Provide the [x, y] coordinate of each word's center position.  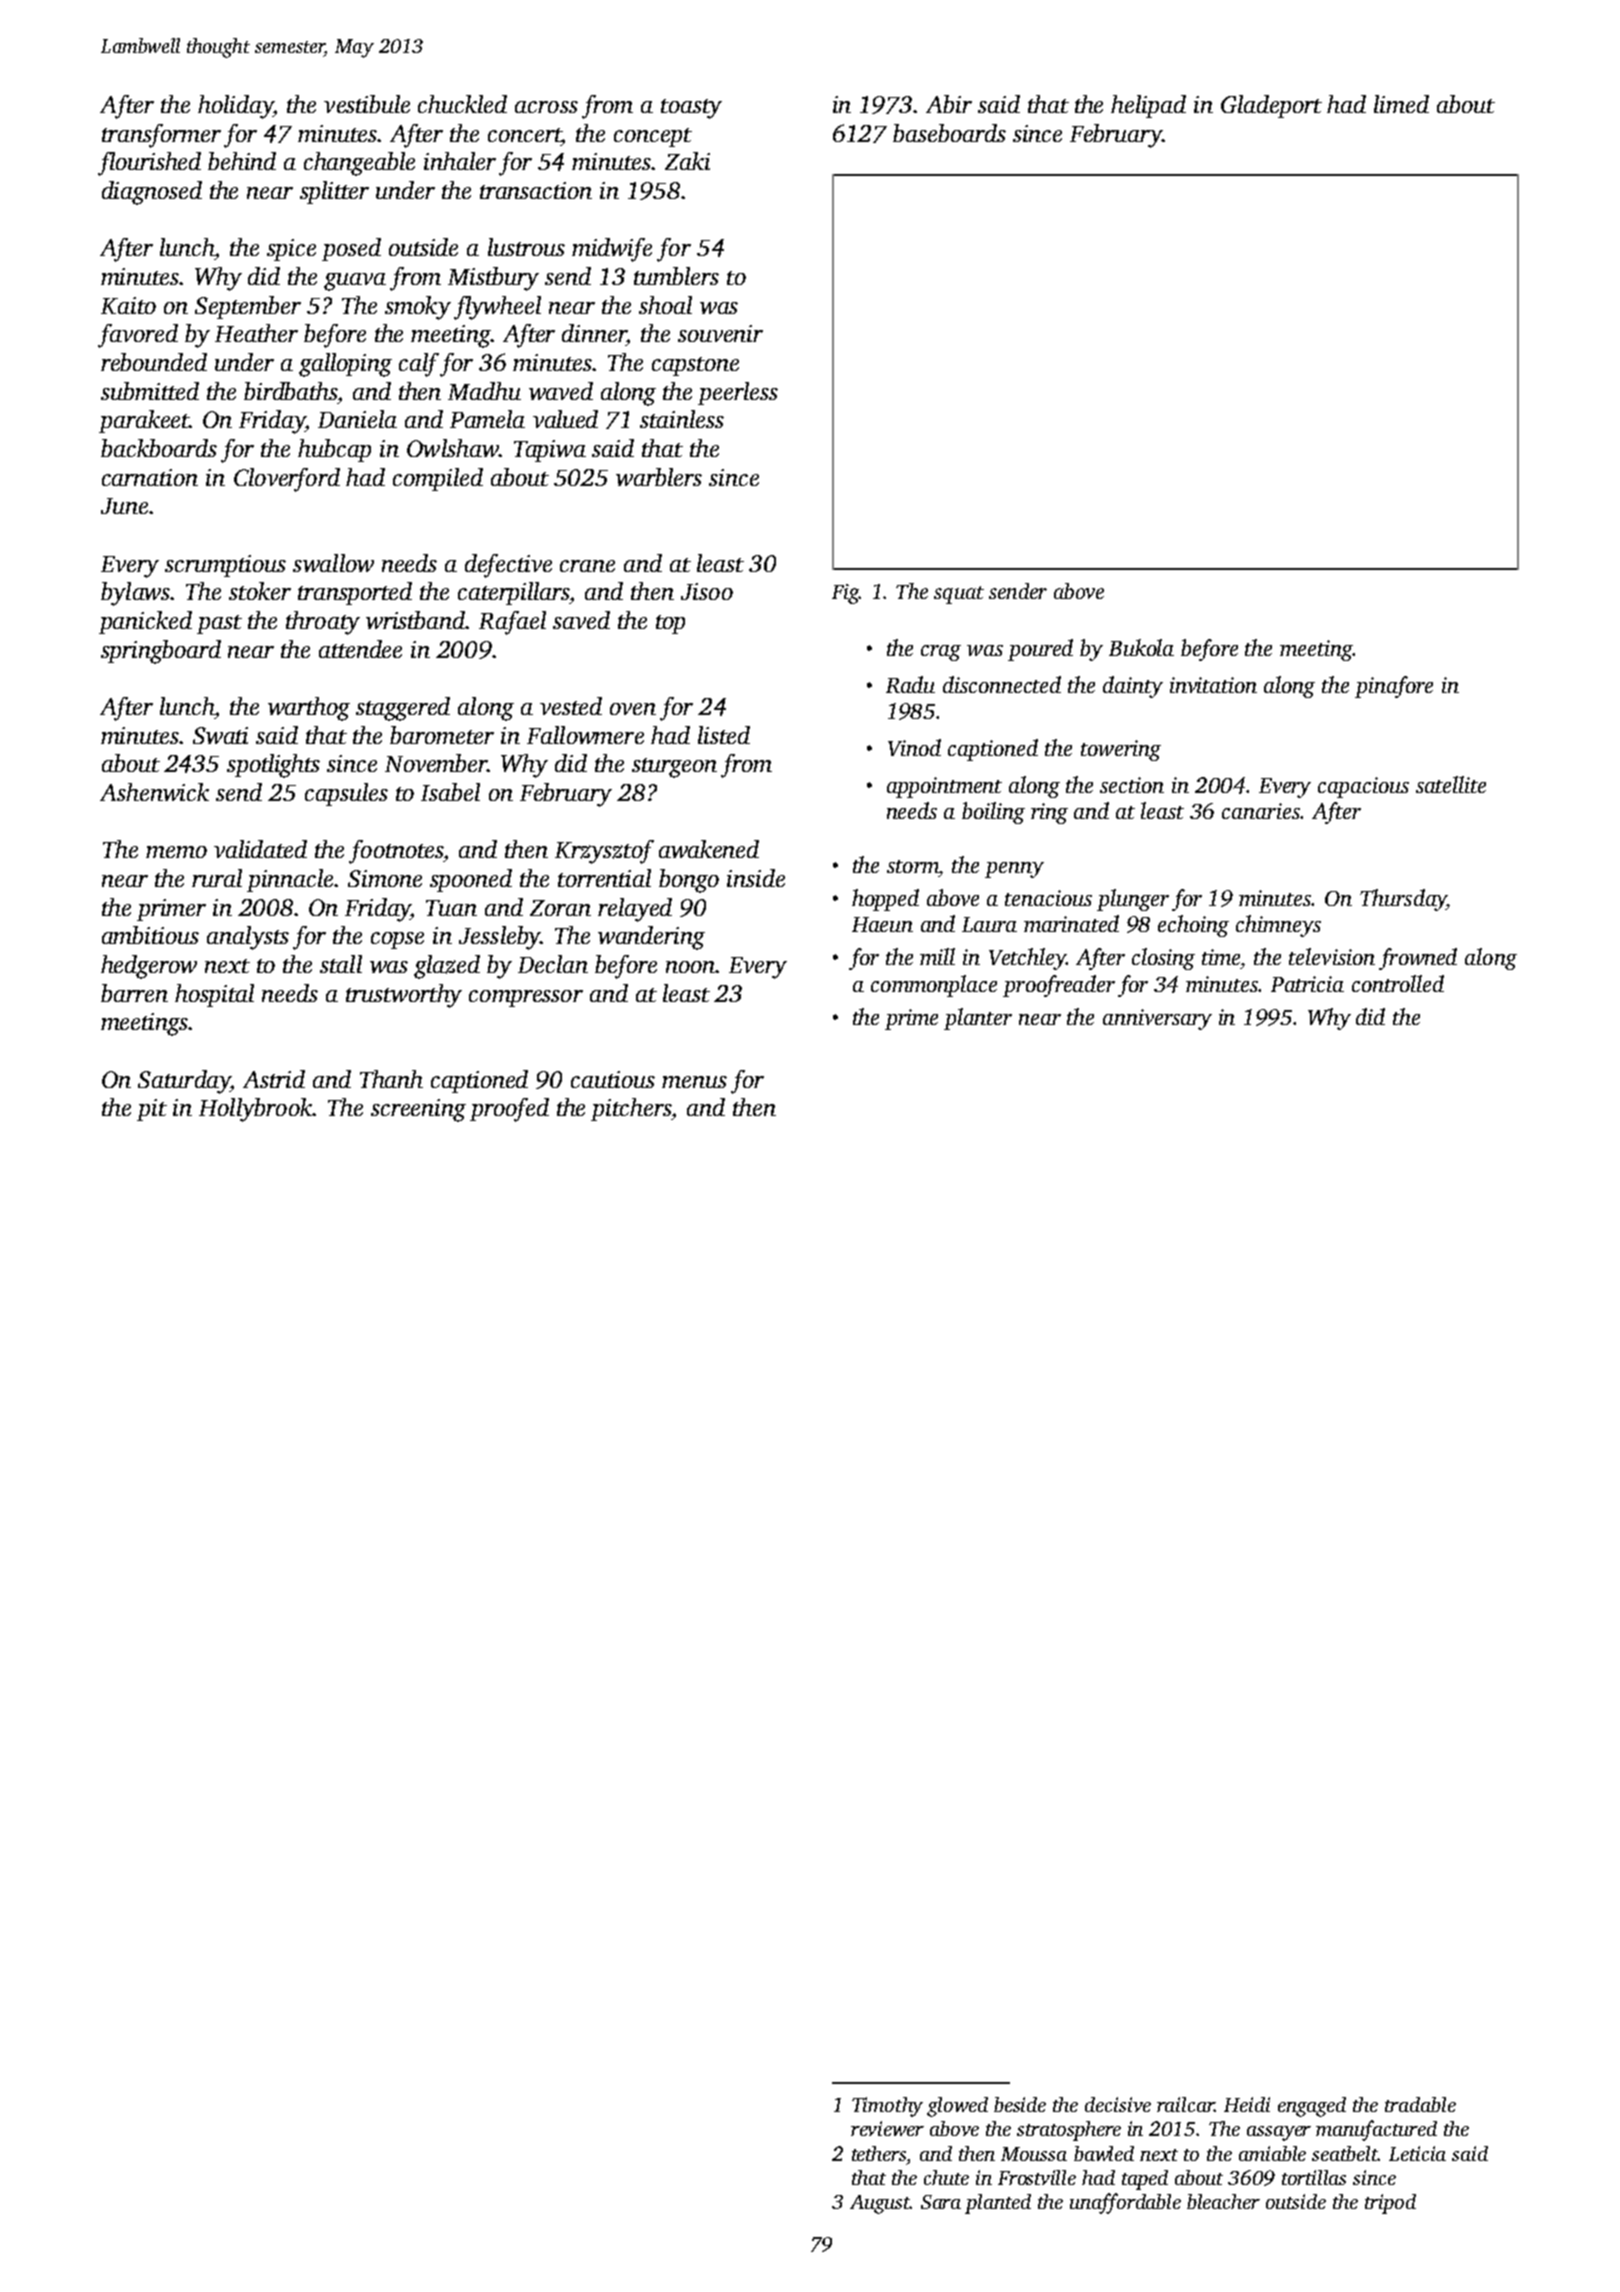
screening [418, 1110]
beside [1020, 2104]
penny [1014, 870]
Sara [941, 2202]
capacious [1363, 787]
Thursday [1403, 900]
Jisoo [707, 591]
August [880, 2204]
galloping [345, 365]
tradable [1420, 2104]
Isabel [450, 792]
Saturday [184, 1082]
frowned [1418, 959]
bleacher [1223, 2201]
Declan [553, 964]
